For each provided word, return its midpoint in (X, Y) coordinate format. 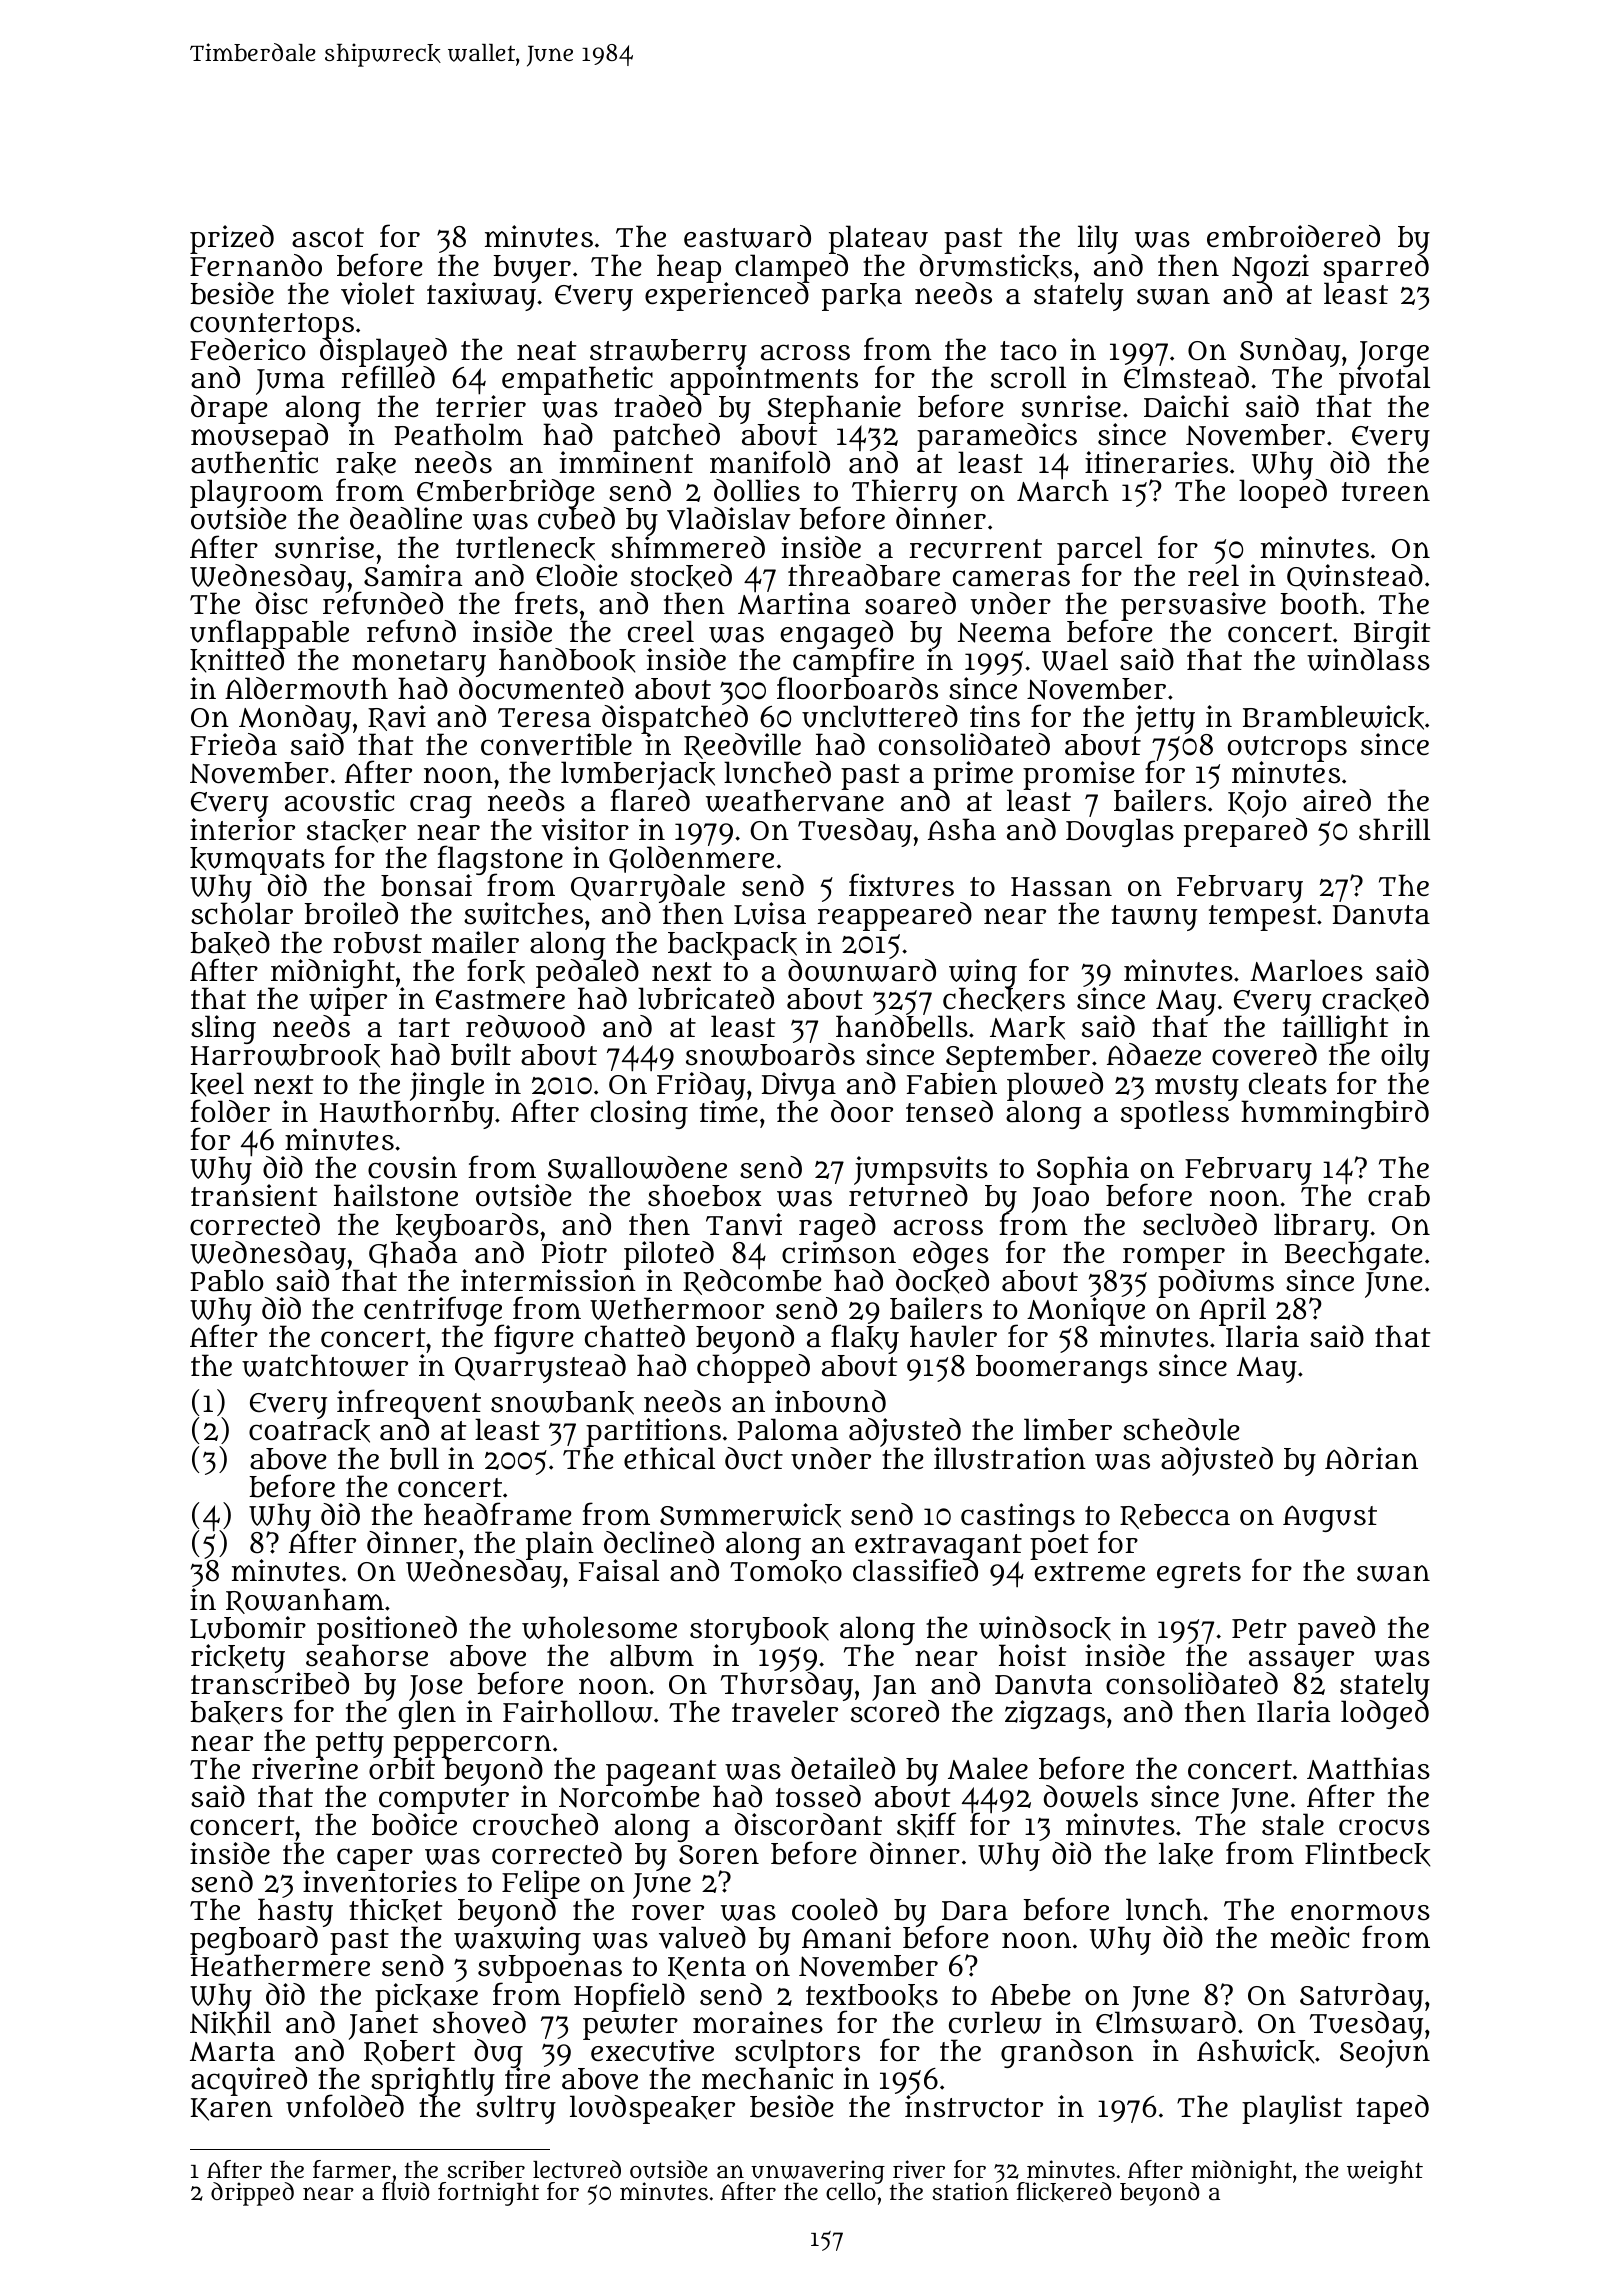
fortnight (488, 2194)
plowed (1055, 1086)
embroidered (1293, 236)
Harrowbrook (285, 1056)
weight (1385, 2172)
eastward (747, 236)
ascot (328, 238)
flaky (865, 1339)
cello (851, 2192)
